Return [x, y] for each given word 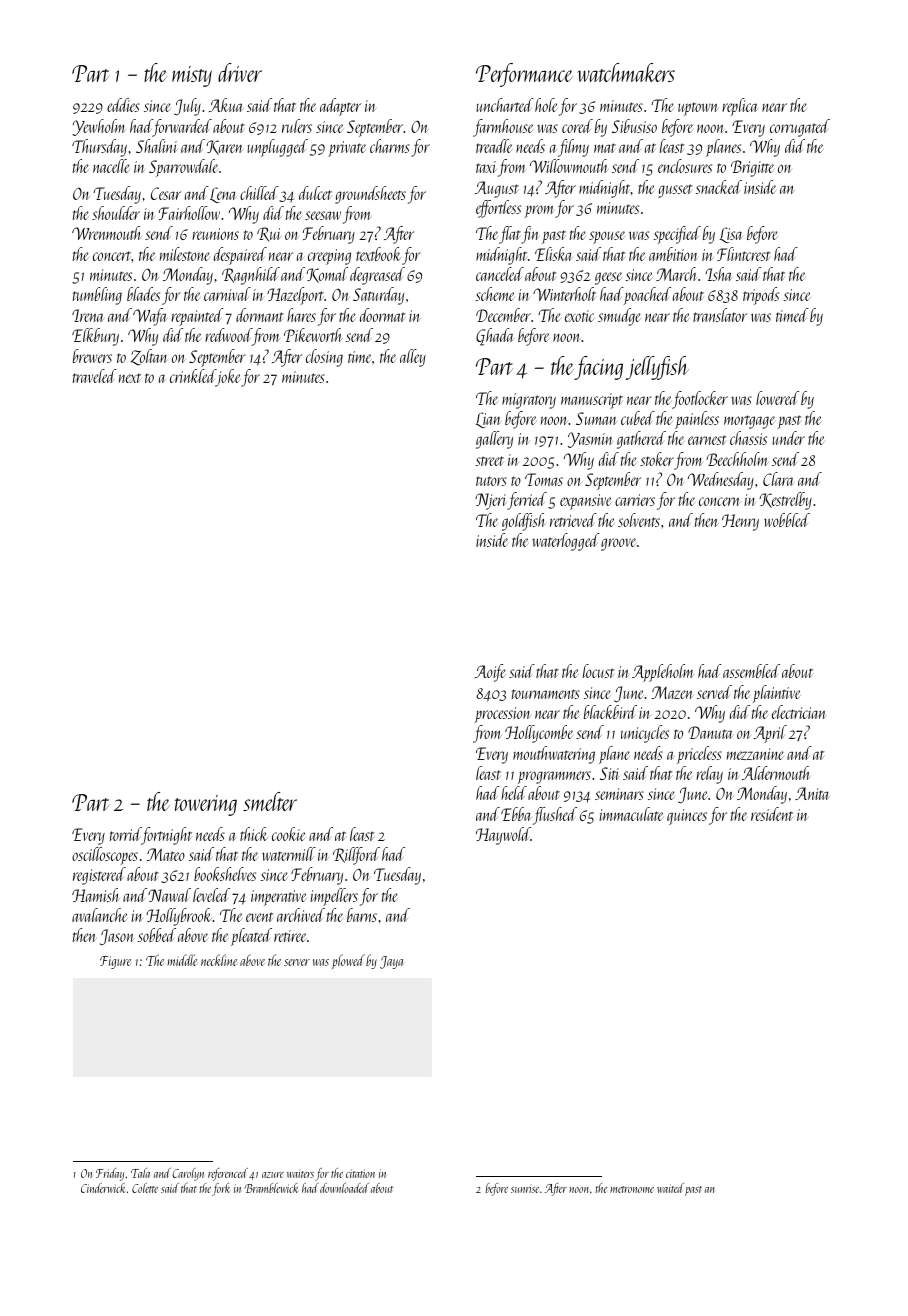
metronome [632, 1189]
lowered [777, 398]
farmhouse [503, 128]
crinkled [193, 377]
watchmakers [626, 72]
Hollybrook [179, 917]
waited [670, 1188]
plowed [348, 961]
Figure [115, 962]
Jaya [391, 962]
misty [192, 76]
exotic [579, 316]
